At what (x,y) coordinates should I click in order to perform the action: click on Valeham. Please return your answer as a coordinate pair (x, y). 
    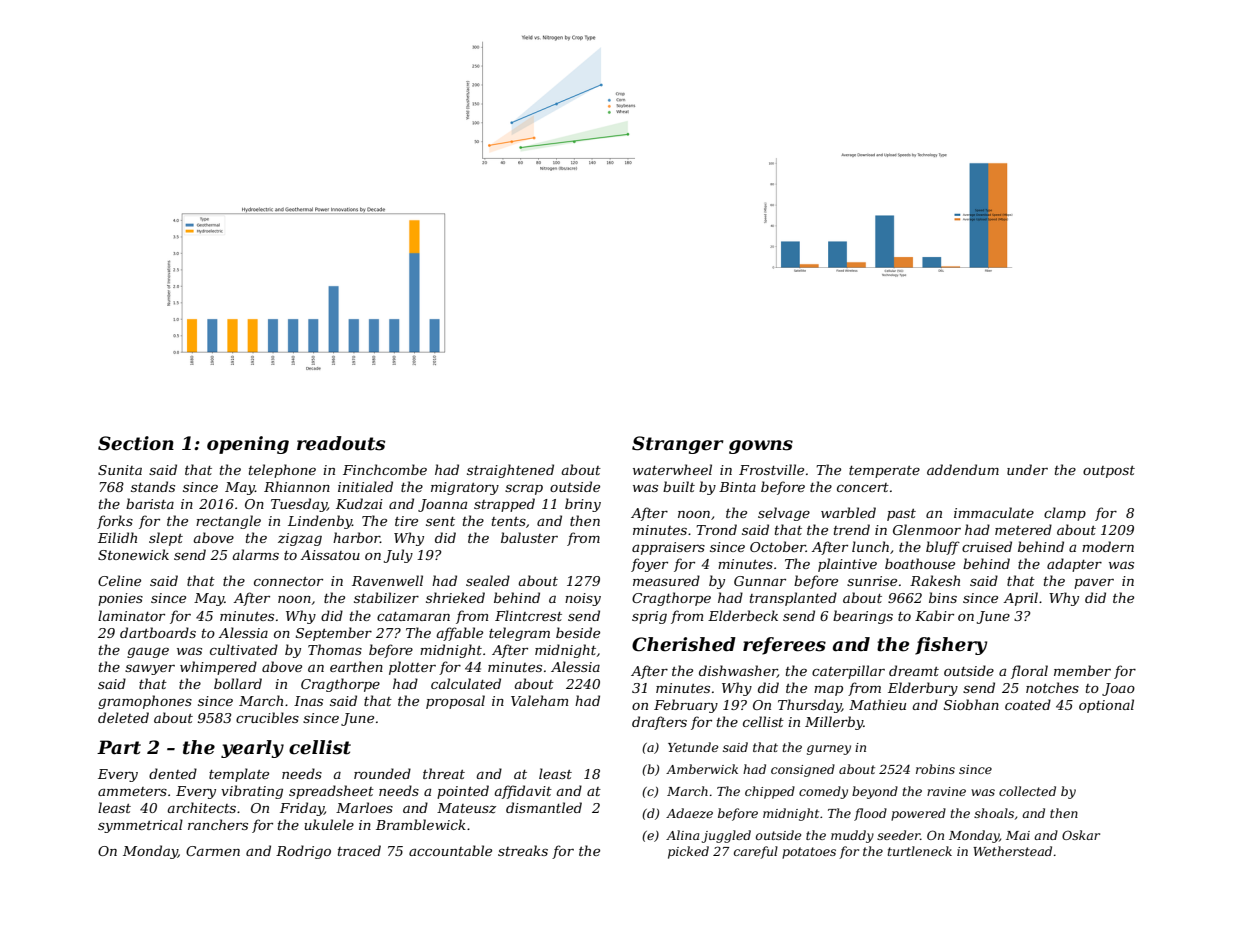
    Looking at the image, I should click on (539, 700).
